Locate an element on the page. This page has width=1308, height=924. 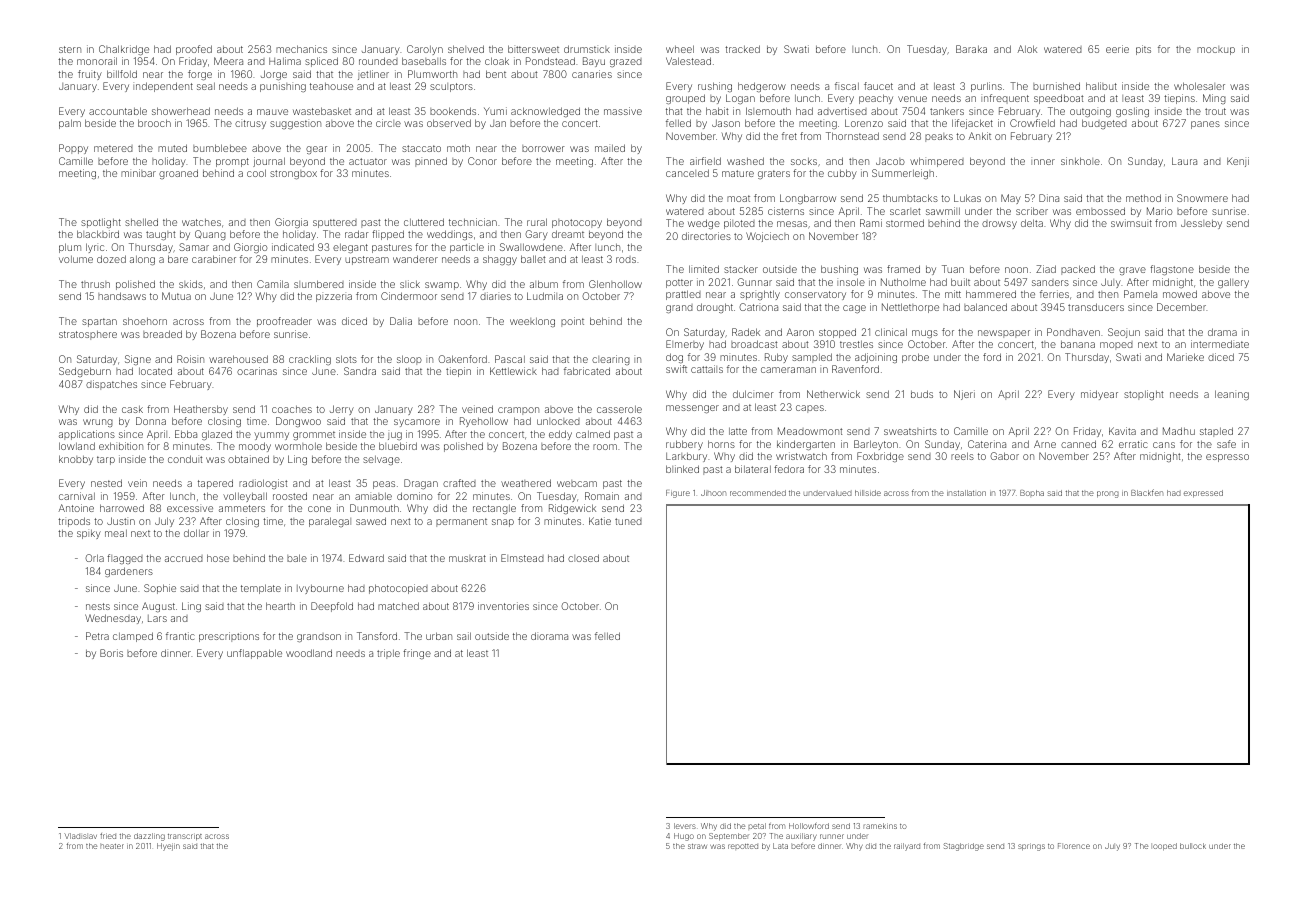
diorama is located at coordinates (549, 636).
